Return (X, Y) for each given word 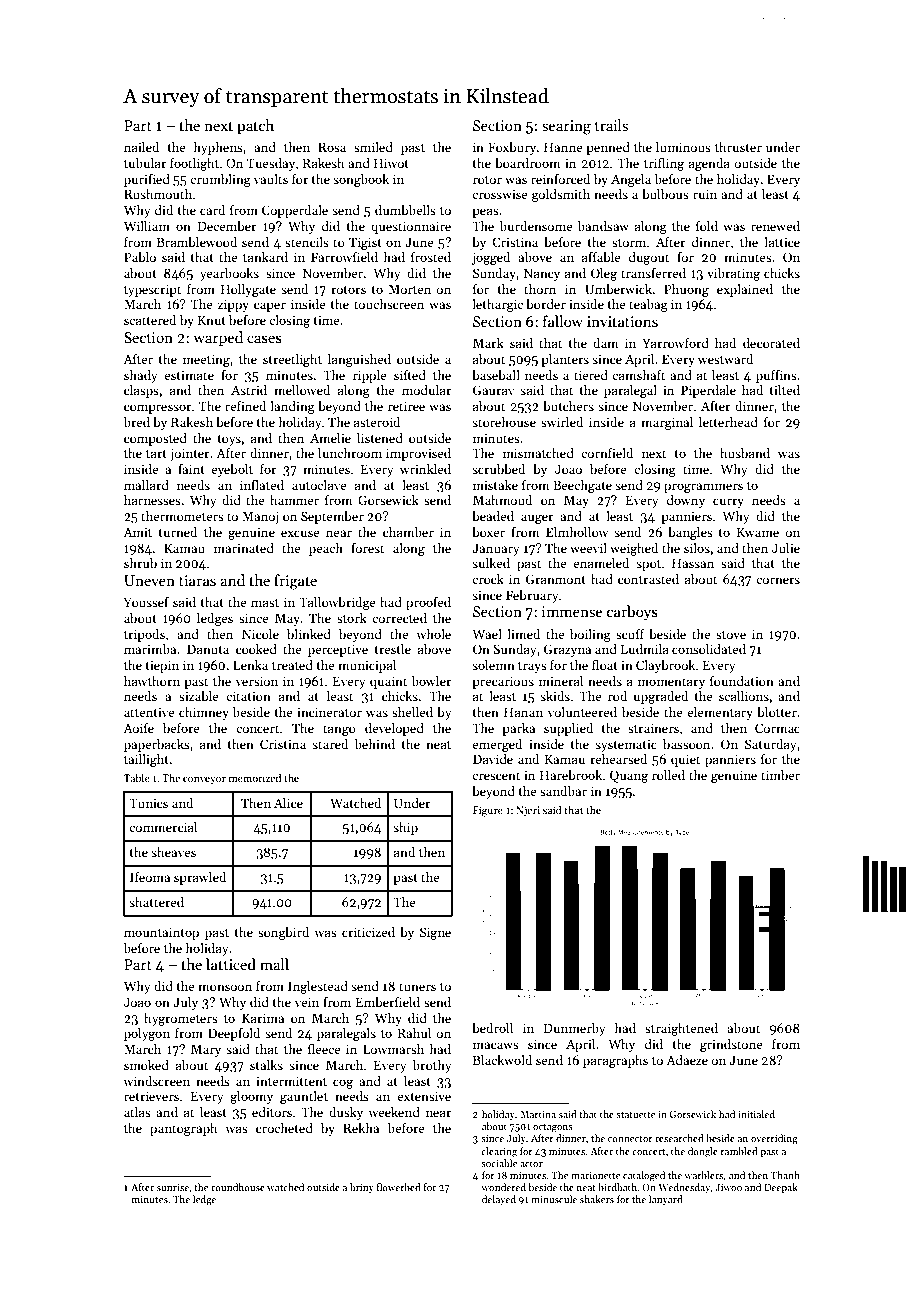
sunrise (173, 1187)
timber (780, 775)
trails (611, 125)
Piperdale (708, 391)
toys (229, 440)
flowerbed (399, 1187)
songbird (283, 933)
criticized (368, 932)
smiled (373, 147)
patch (255, 126)
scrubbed (498, 469)
